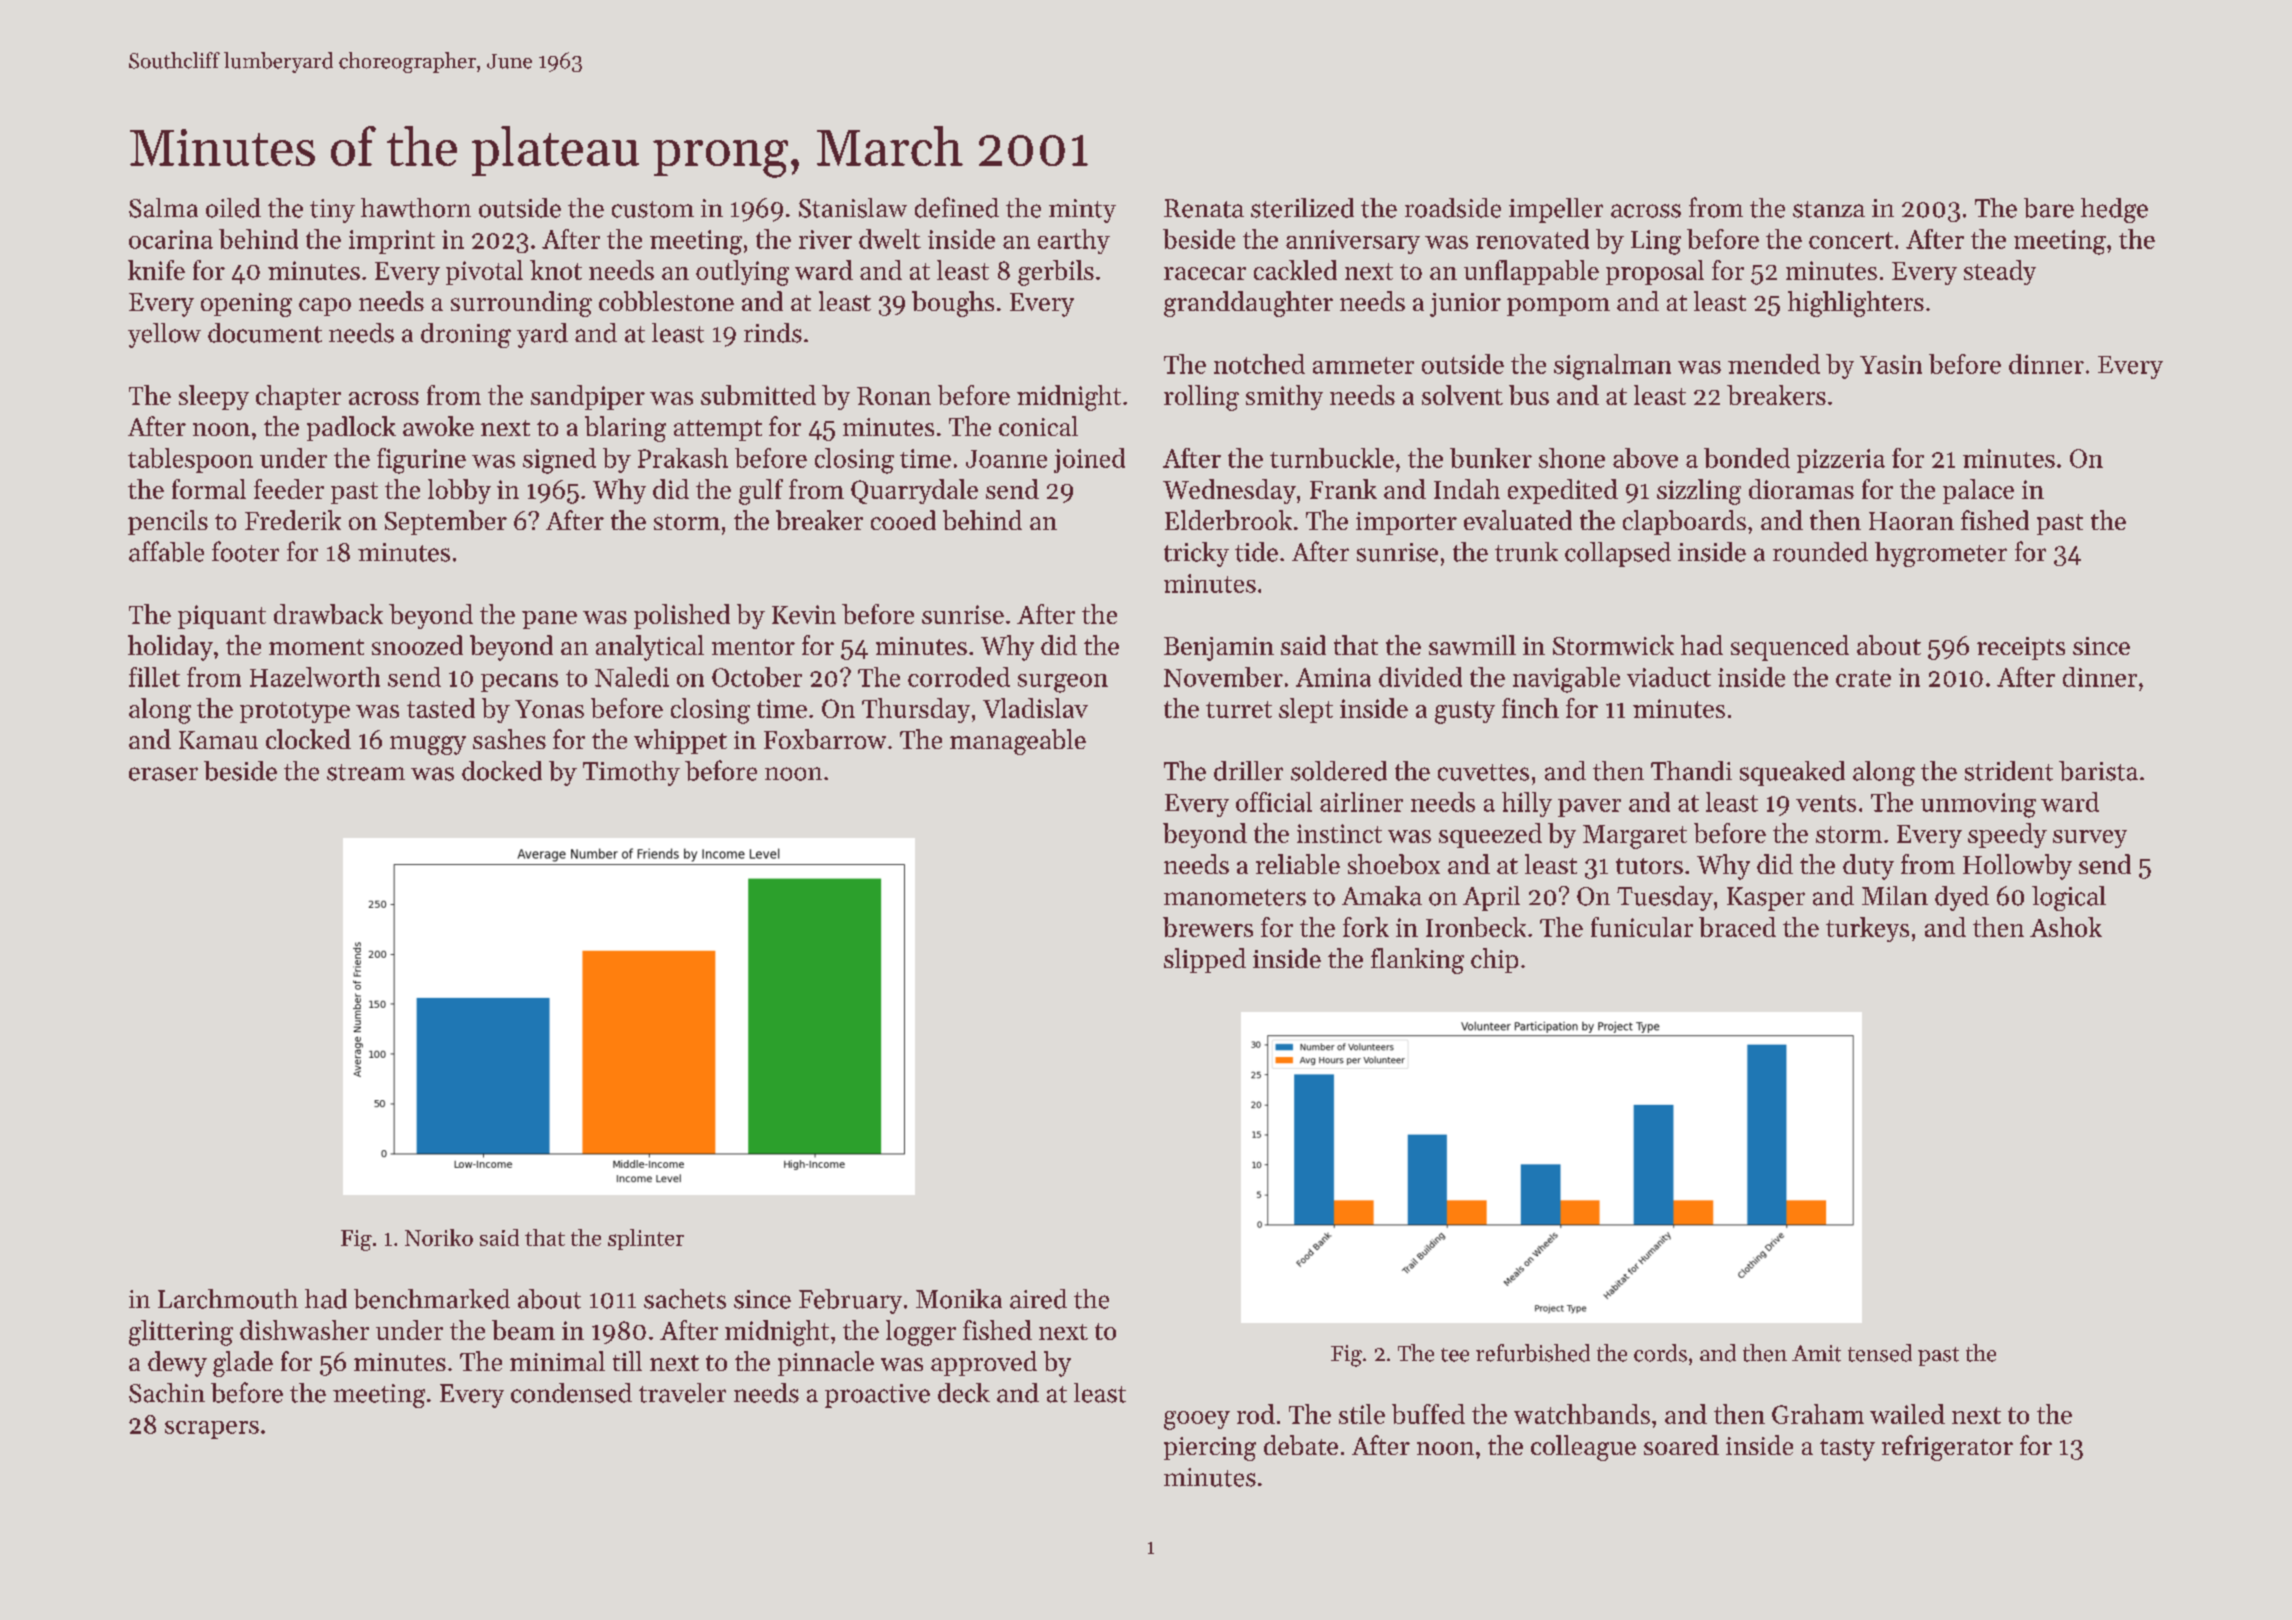 The width and height of the screenshot is (2292, 1620). I want to click on droning, so click(466, 335).
